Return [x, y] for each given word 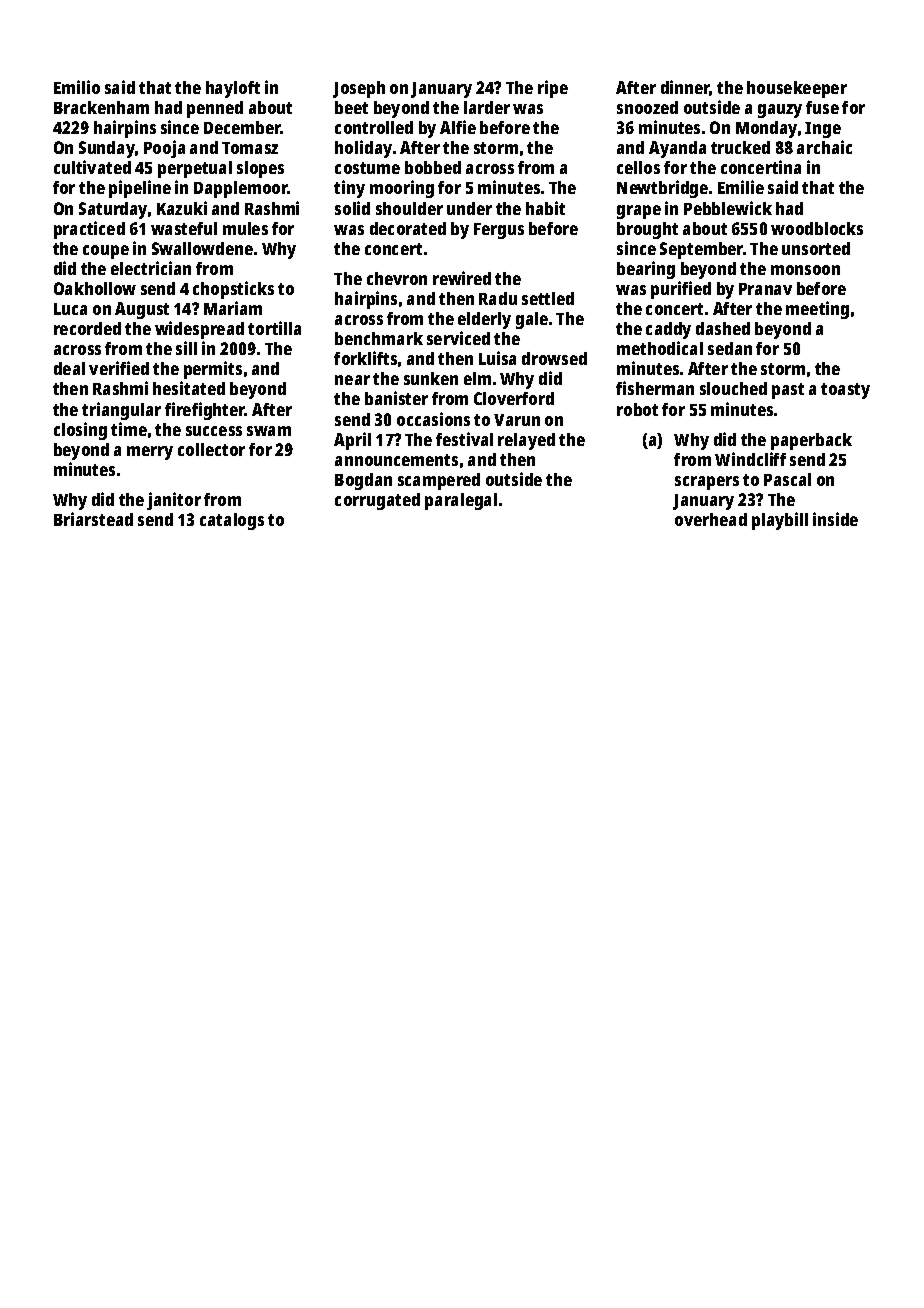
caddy [668, 330]
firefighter [205, 411]
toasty [845, 391]
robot [637, 409]
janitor [174, 501]
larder [487, 107]
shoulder [409, 208]
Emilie [741, 187]
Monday [766, 129]
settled [548, 298]
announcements [396, 460]
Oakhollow [95, 288]
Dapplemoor [241, 189]
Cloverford [514, 398]
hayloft [233, 89]
